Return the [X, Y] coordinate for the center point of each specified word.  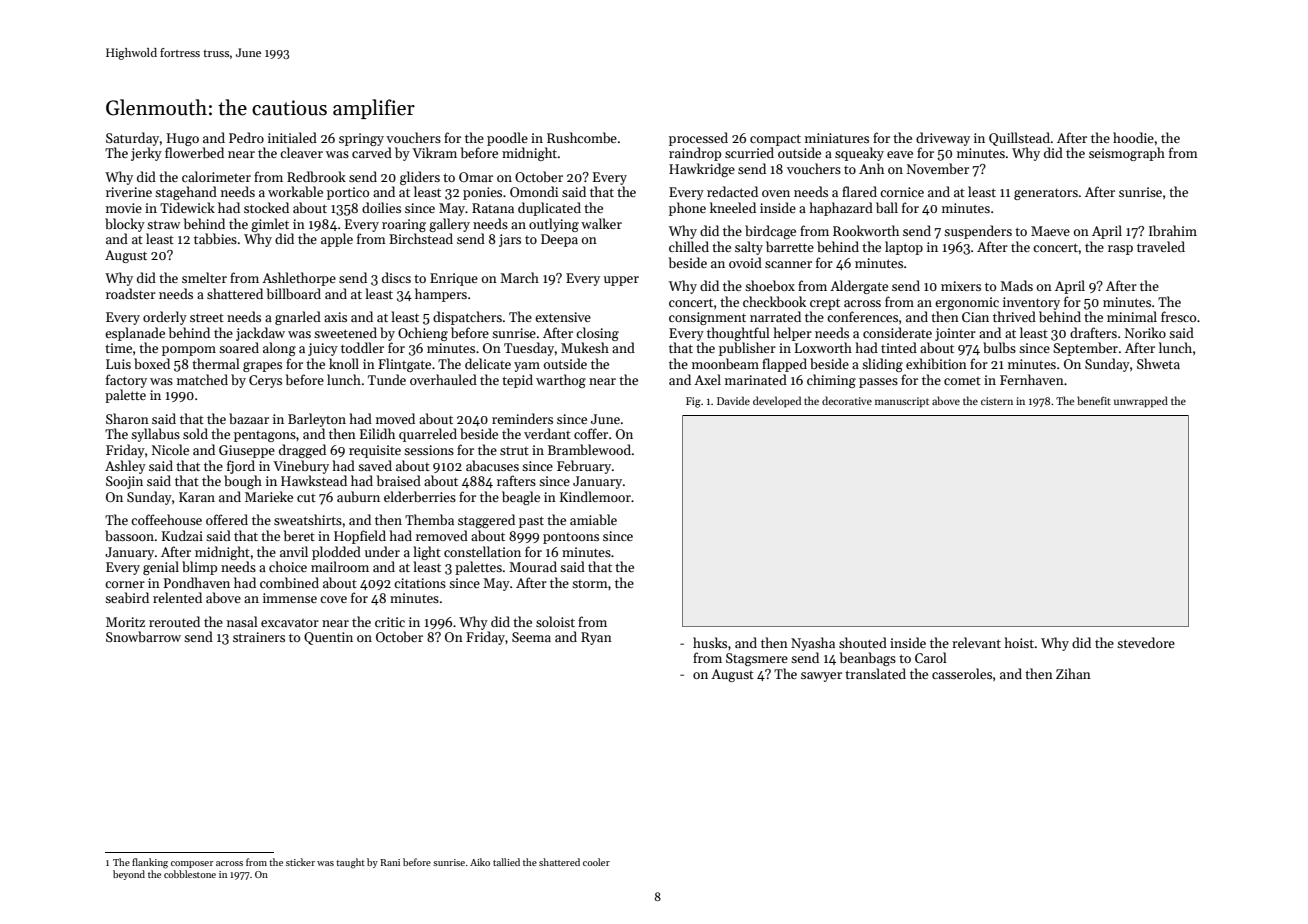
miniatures [837, 138]
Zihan [1073, 673]
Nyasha [813, 644]
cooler [596, 862]
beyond [129, 875]
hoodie [1133, 137]
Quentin [328, 638]
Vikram [434, 152]
